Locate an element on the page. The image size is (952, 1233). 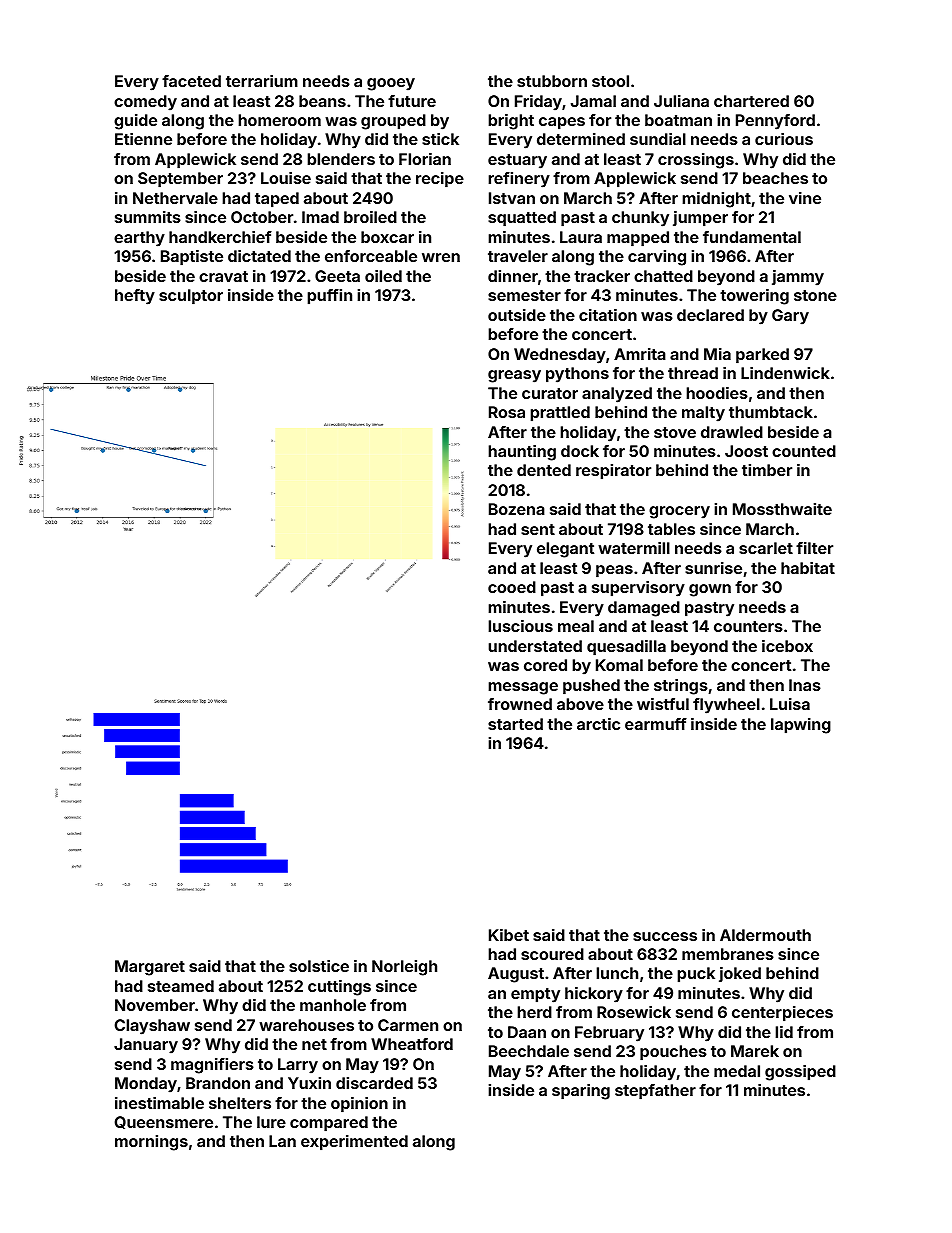
cooed is located at coordinates (512, 587).
